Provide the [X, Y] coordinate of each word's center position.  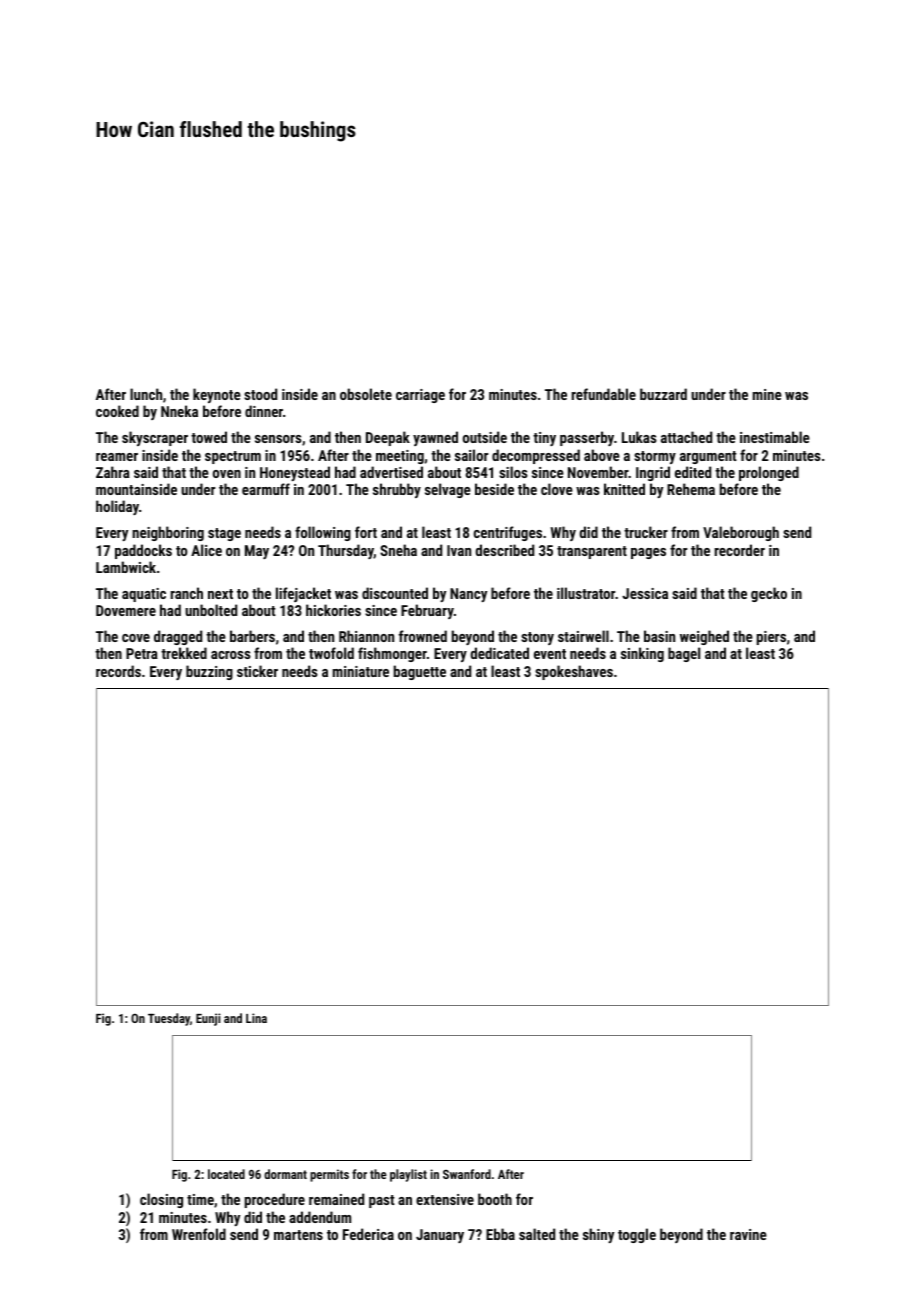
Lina [256, 1018]
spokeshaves [574, 672]
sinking [642, 654]
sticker [257, 671]
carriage [420, 396]
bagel [684, 654]
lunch [146, 394]
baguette [420, 672]
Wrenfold [199, 1234]
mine [767, 394]
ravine [748, 1234]
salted [537, 1234]
